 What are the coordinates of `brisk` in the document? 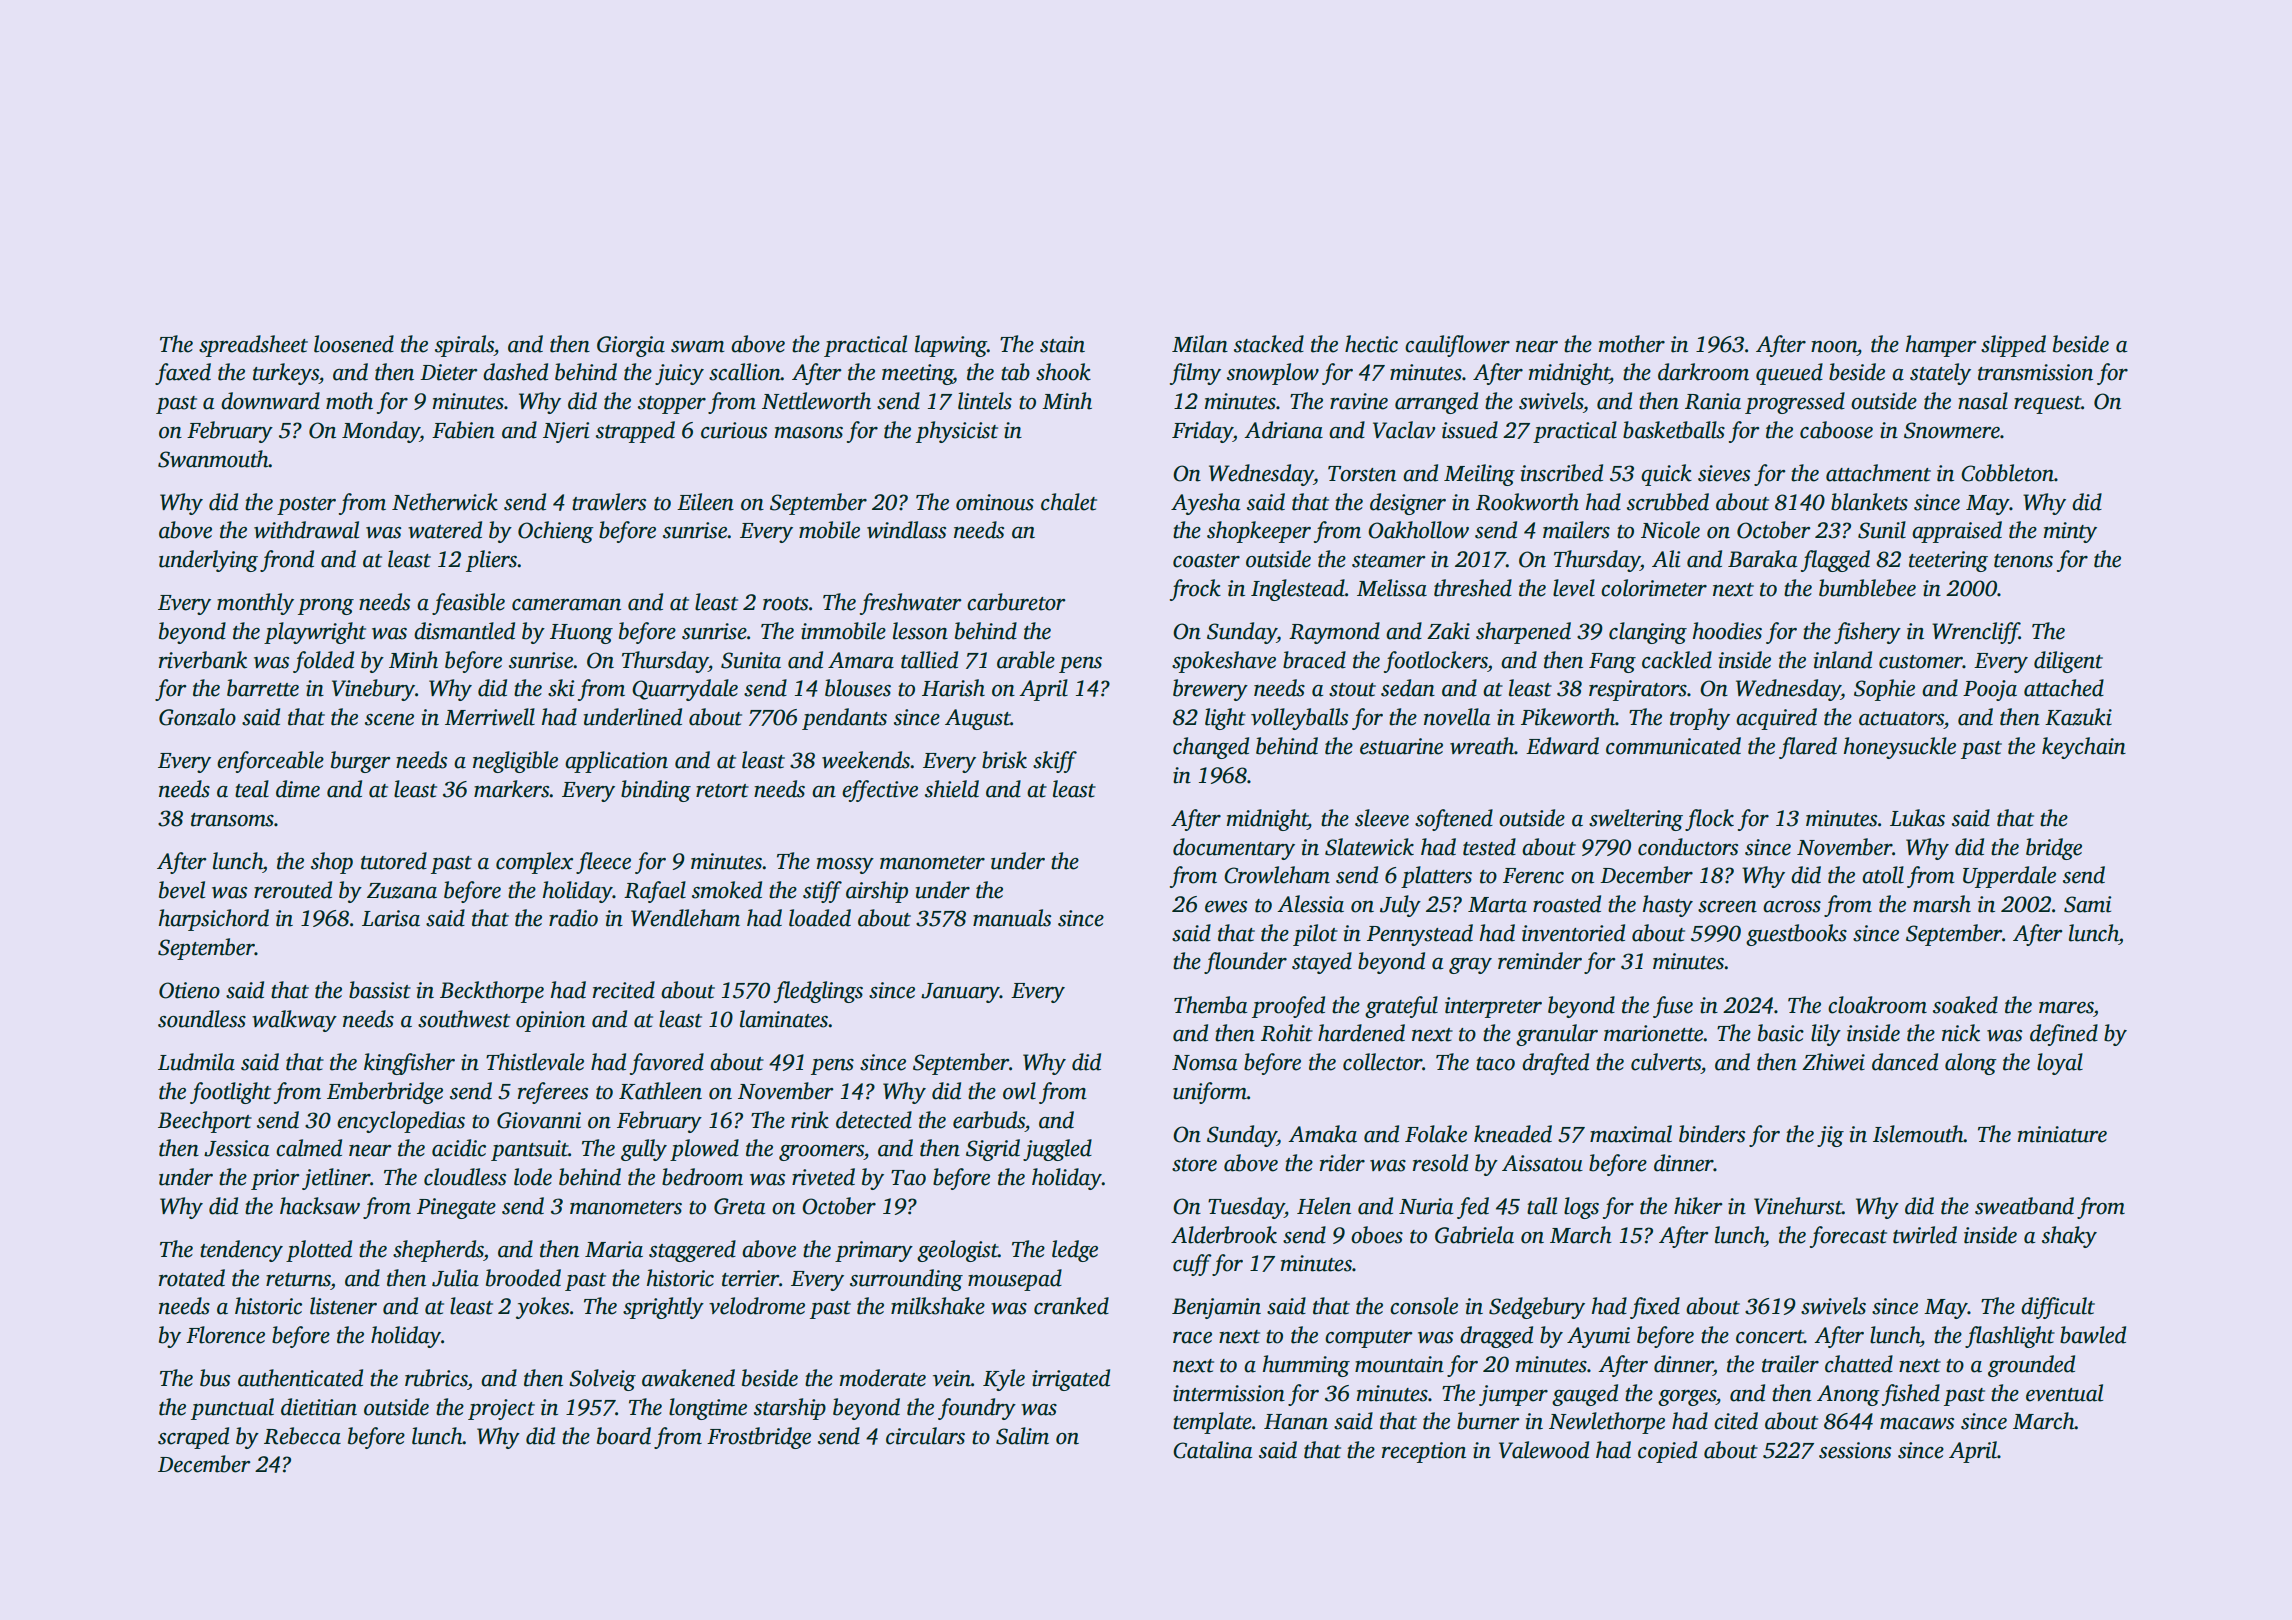 It's located at (1004, 760).
